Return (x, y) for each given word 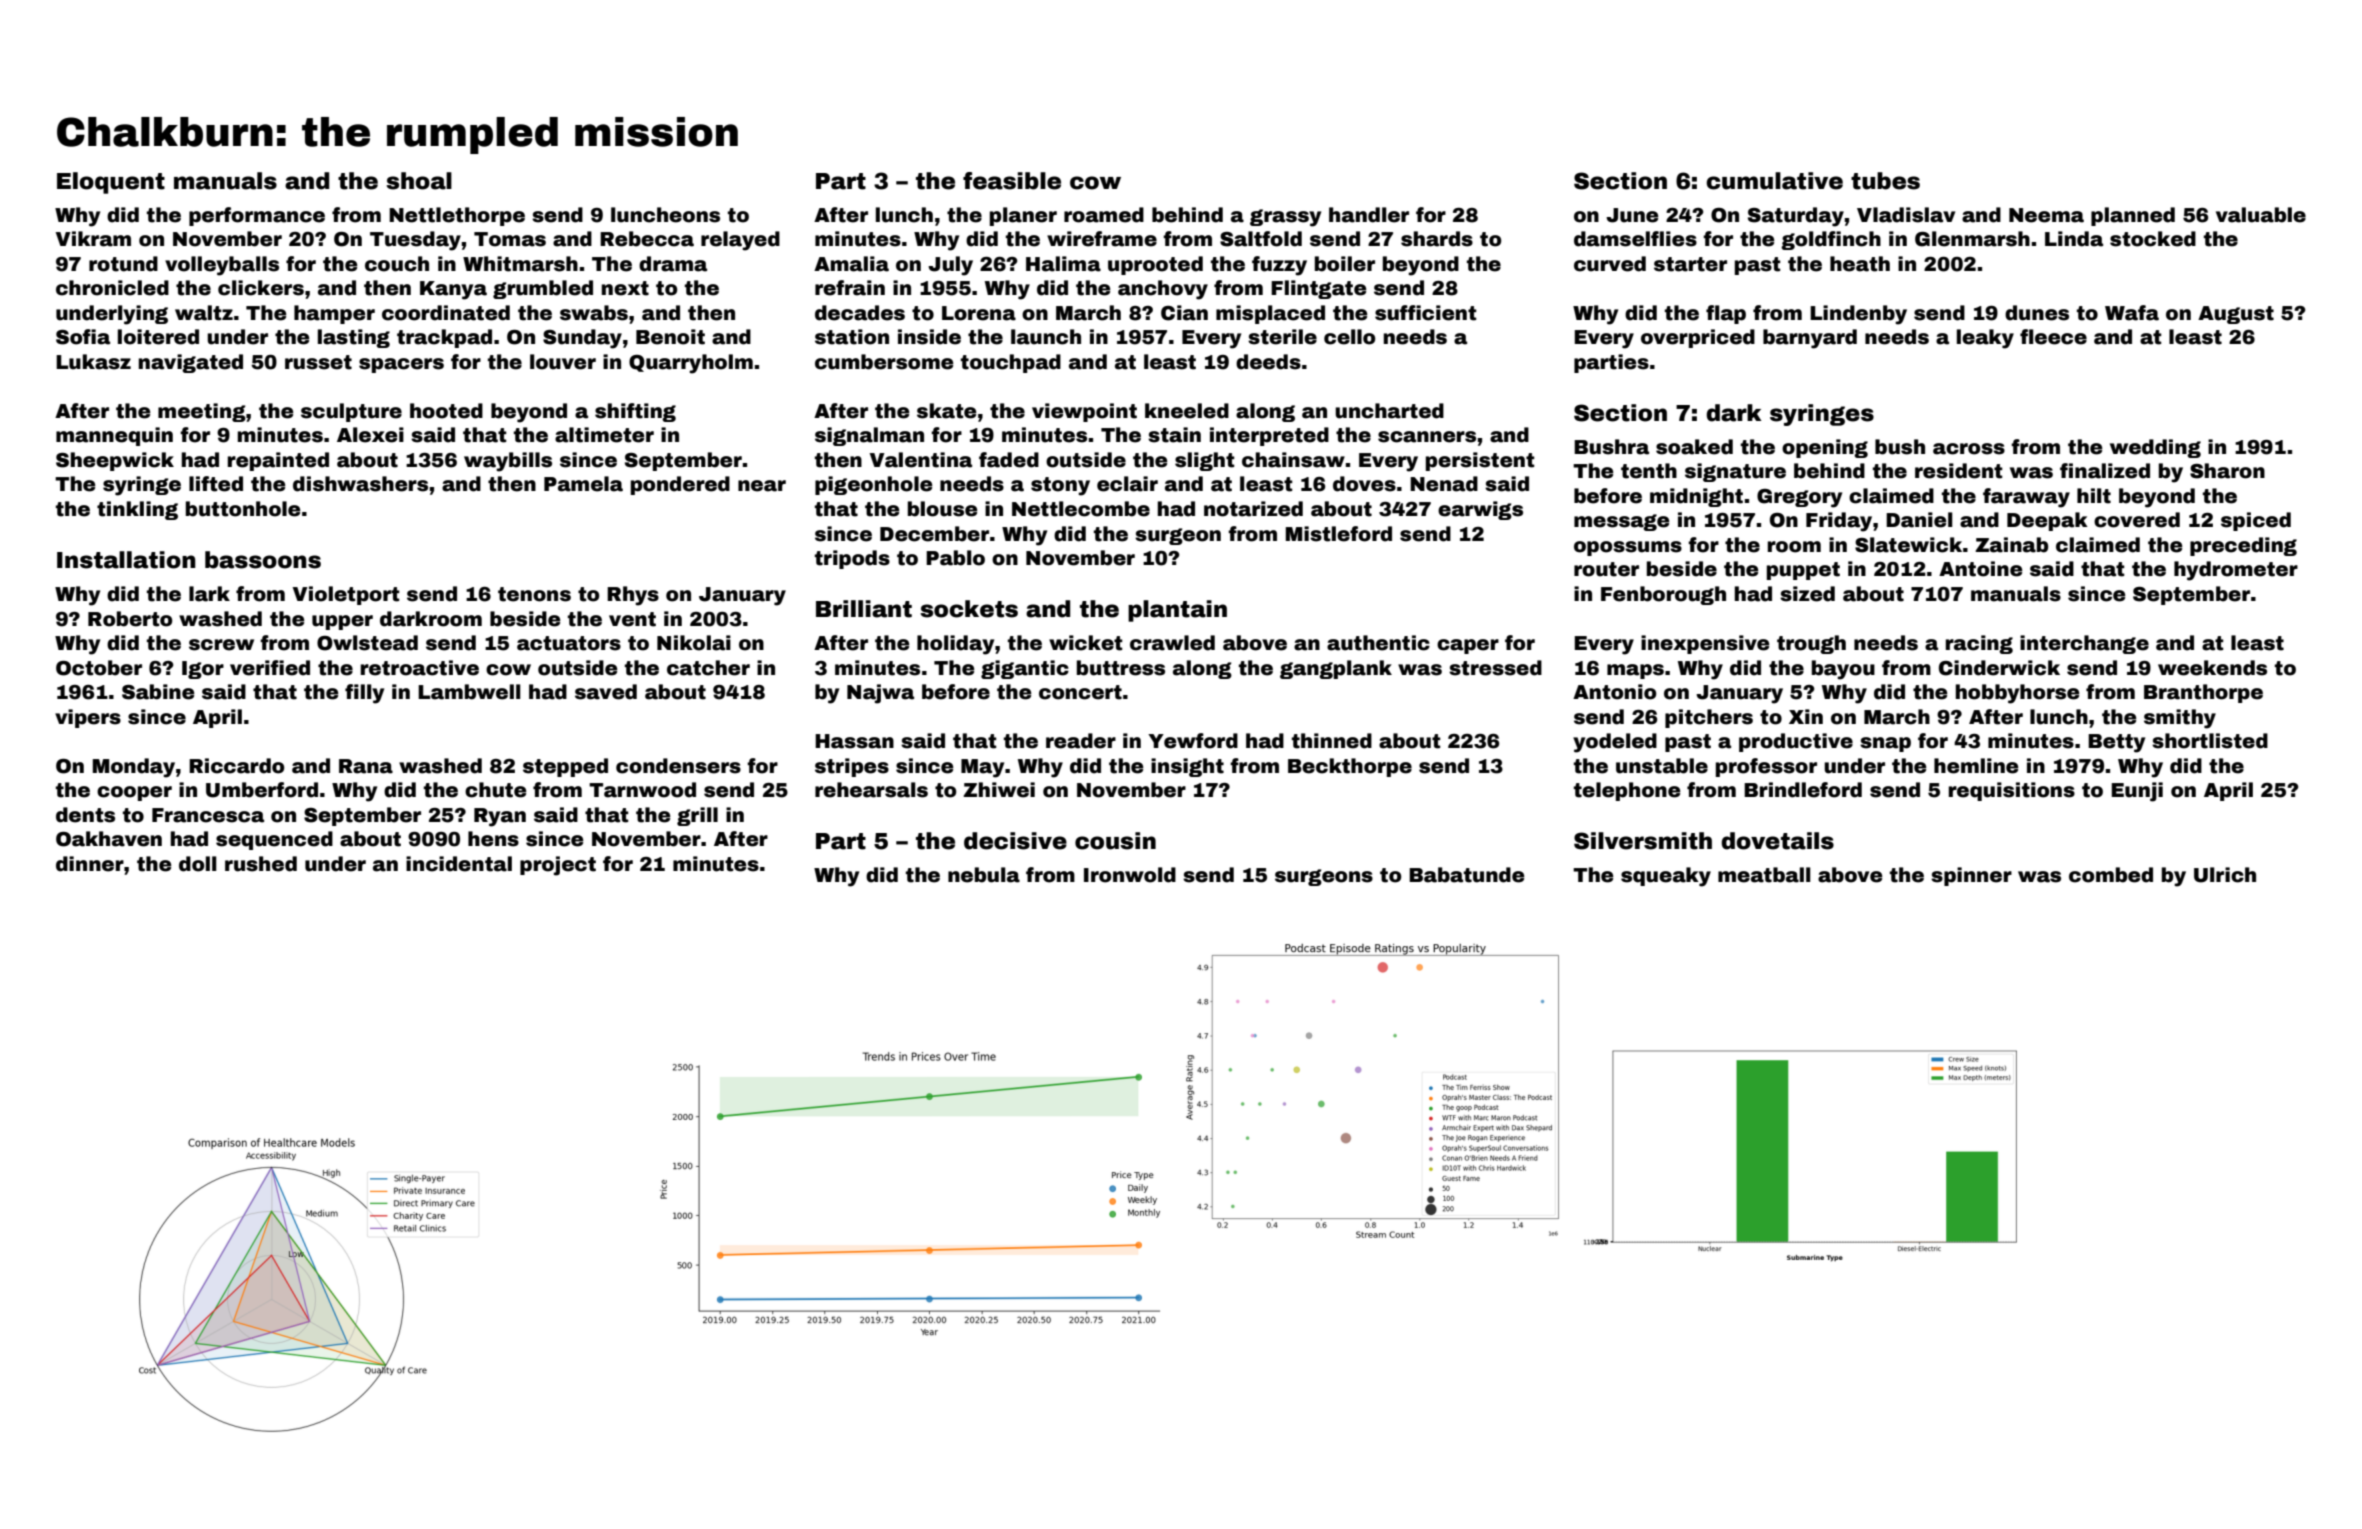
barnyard (1810, 339)
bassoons (263, 560)
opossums (1628, 548)
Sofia (83, 337)
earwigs (1480, 510)
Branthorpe (2203, 693)
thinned (1332, 741)
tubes (1885, 181)
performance (257, 216)
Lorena (979, 313)
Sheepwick (115, 461)
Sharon (2227, 471)
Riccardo (236, 766)
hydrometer (2236, 571)
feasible (1012, 181)
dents (85, 815)
